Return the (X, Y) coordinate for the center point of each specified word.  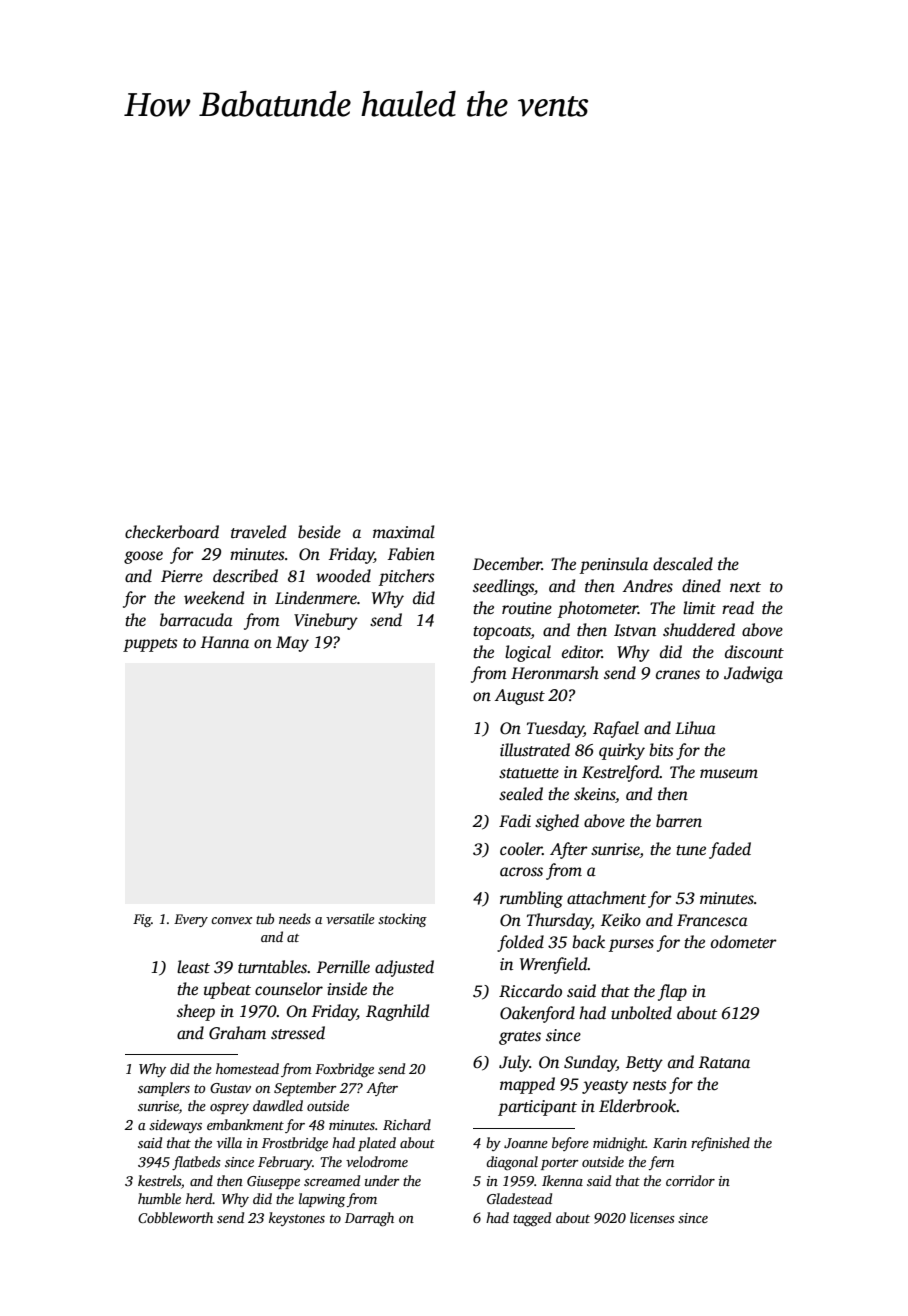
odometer (744, 942)
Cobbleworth (175, 1217)
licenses (652, 1217)
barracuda (196, 620)
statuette (529, 773)
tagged (532, 1219)
